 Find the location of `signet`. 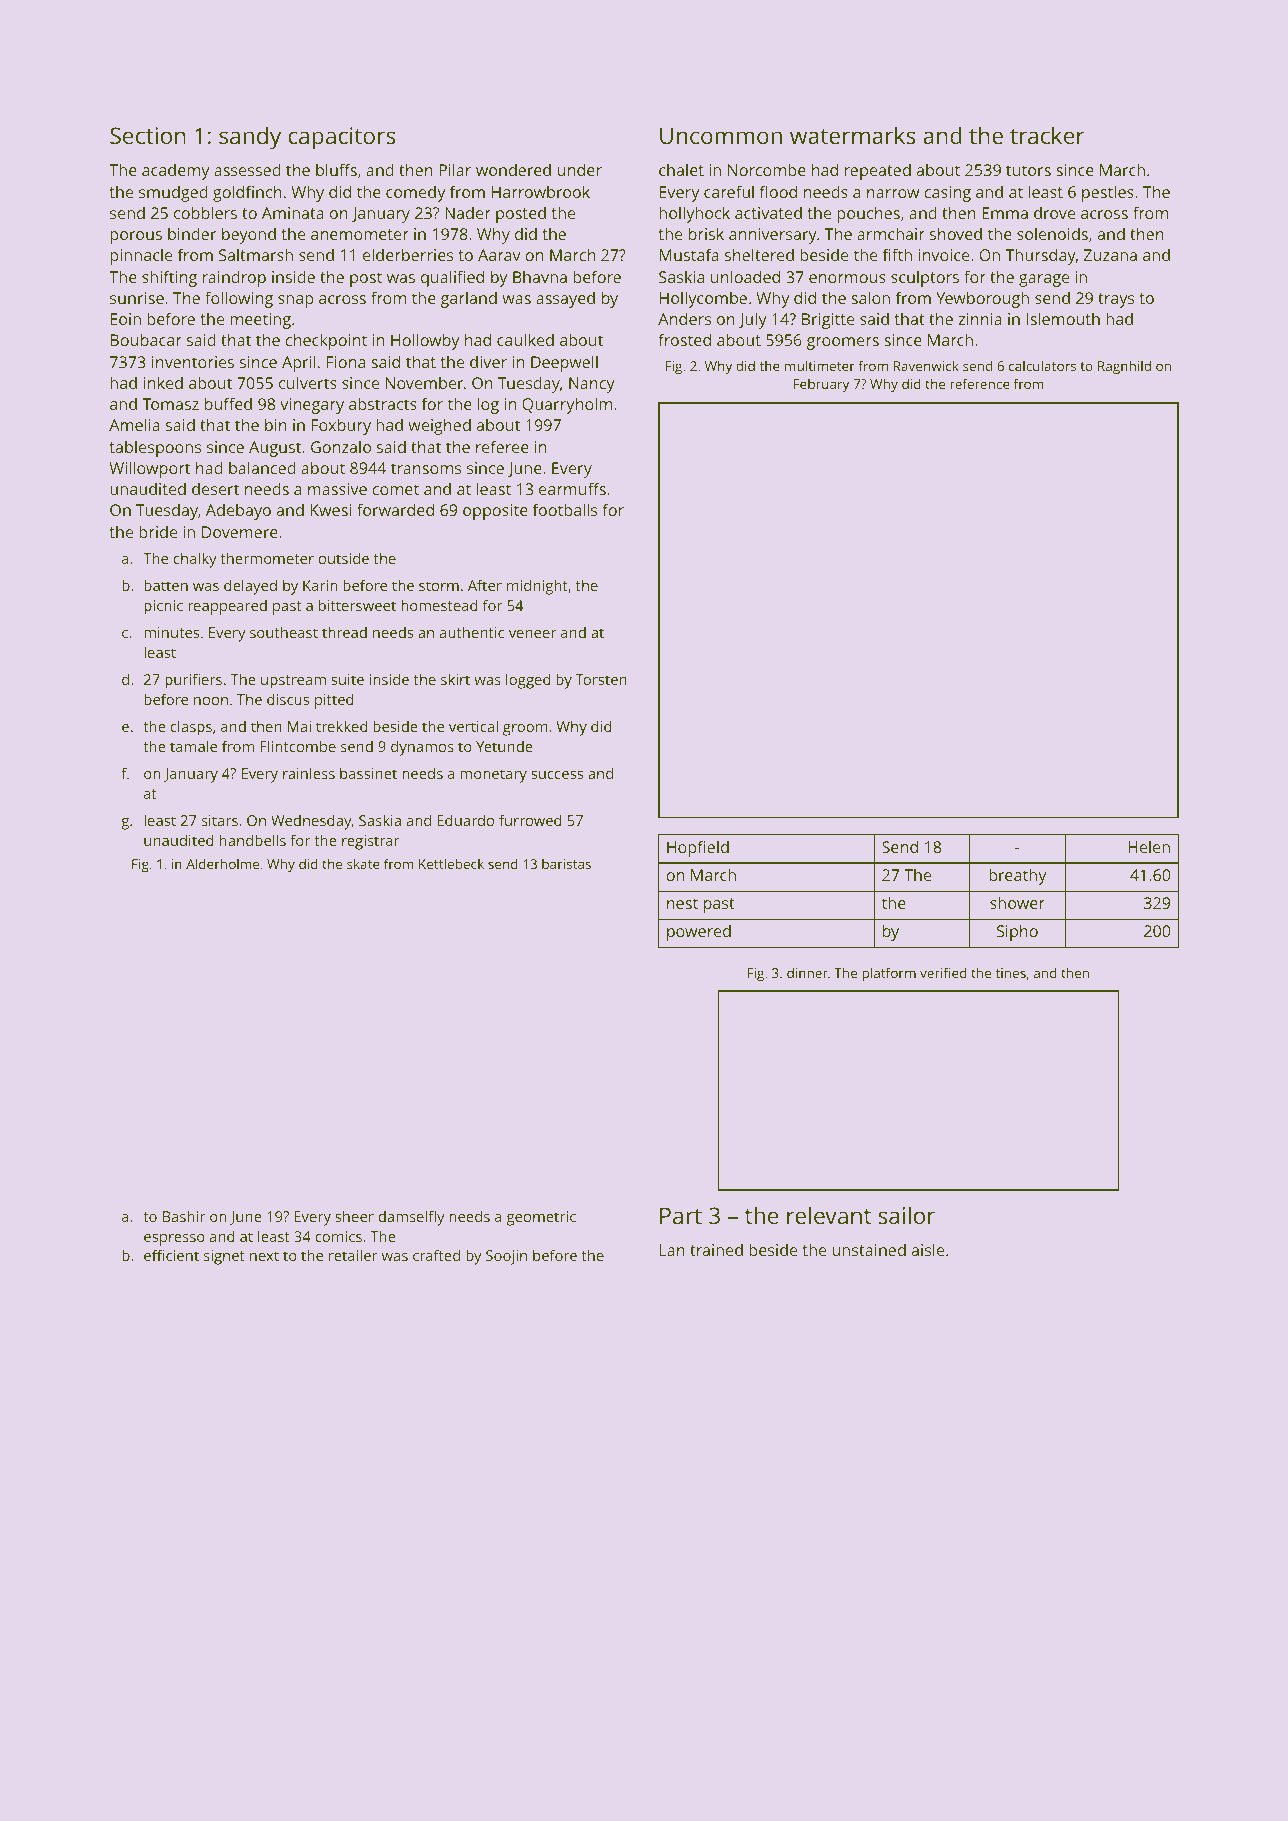

signet is located at coordinates (224, 1257).
